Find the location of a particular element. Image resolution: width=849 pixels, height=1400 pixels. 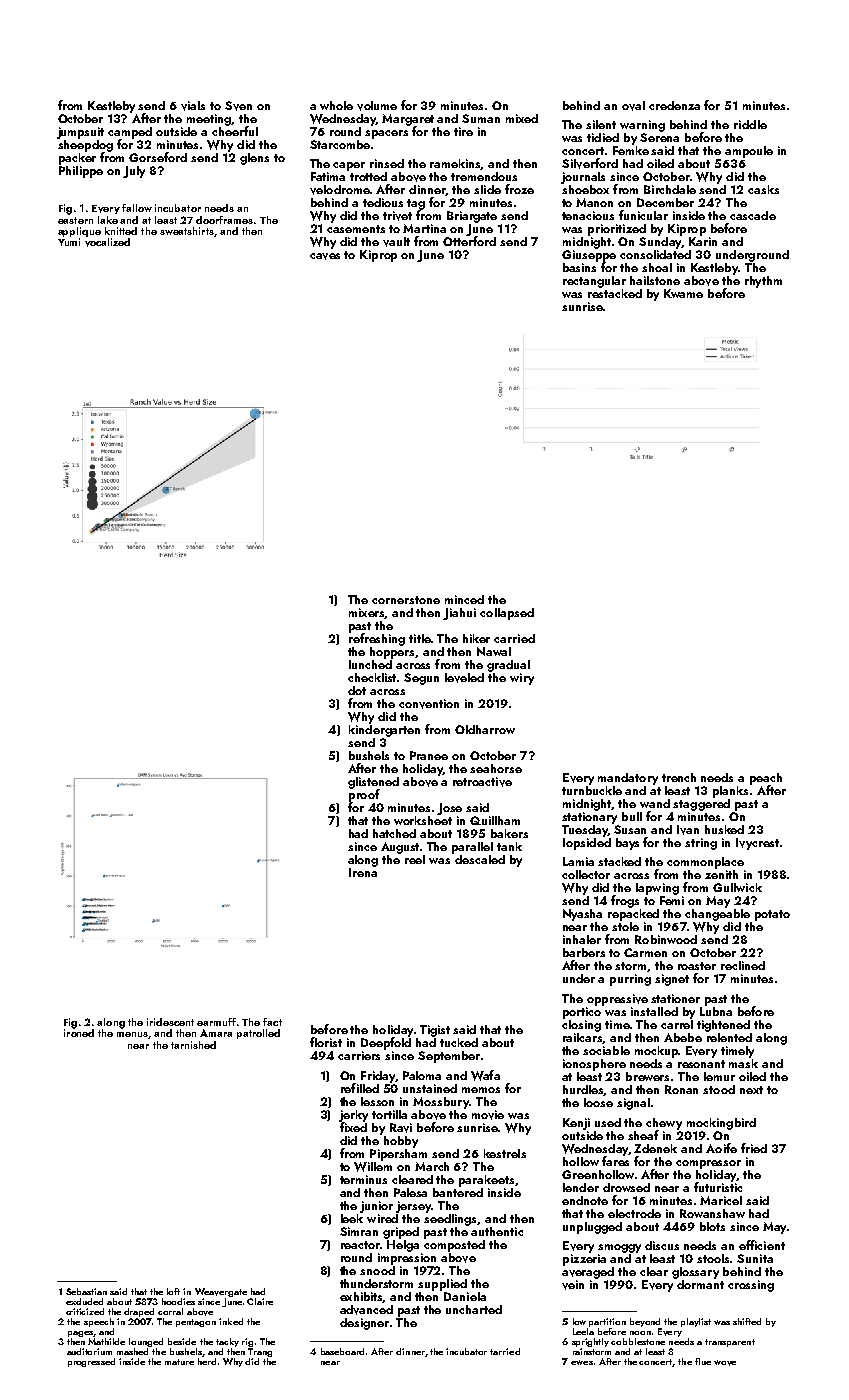

collapsed is located at coordinates (507, 614).
